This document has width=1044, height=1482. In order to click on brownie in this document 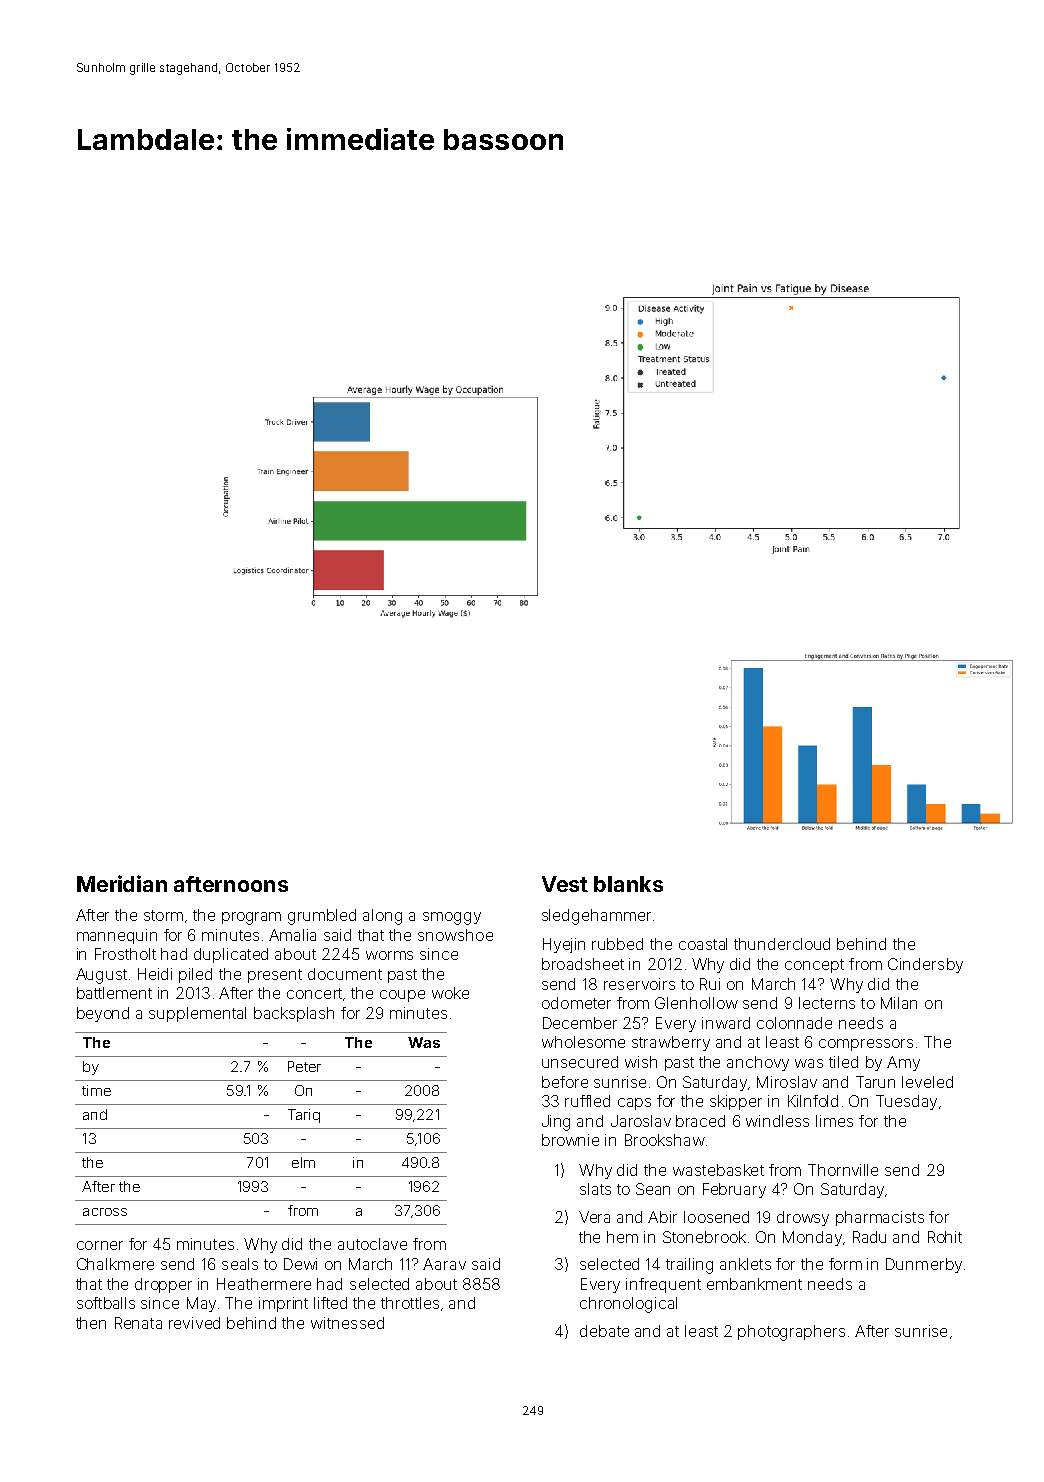, I will do `click(570, 1140)`.
